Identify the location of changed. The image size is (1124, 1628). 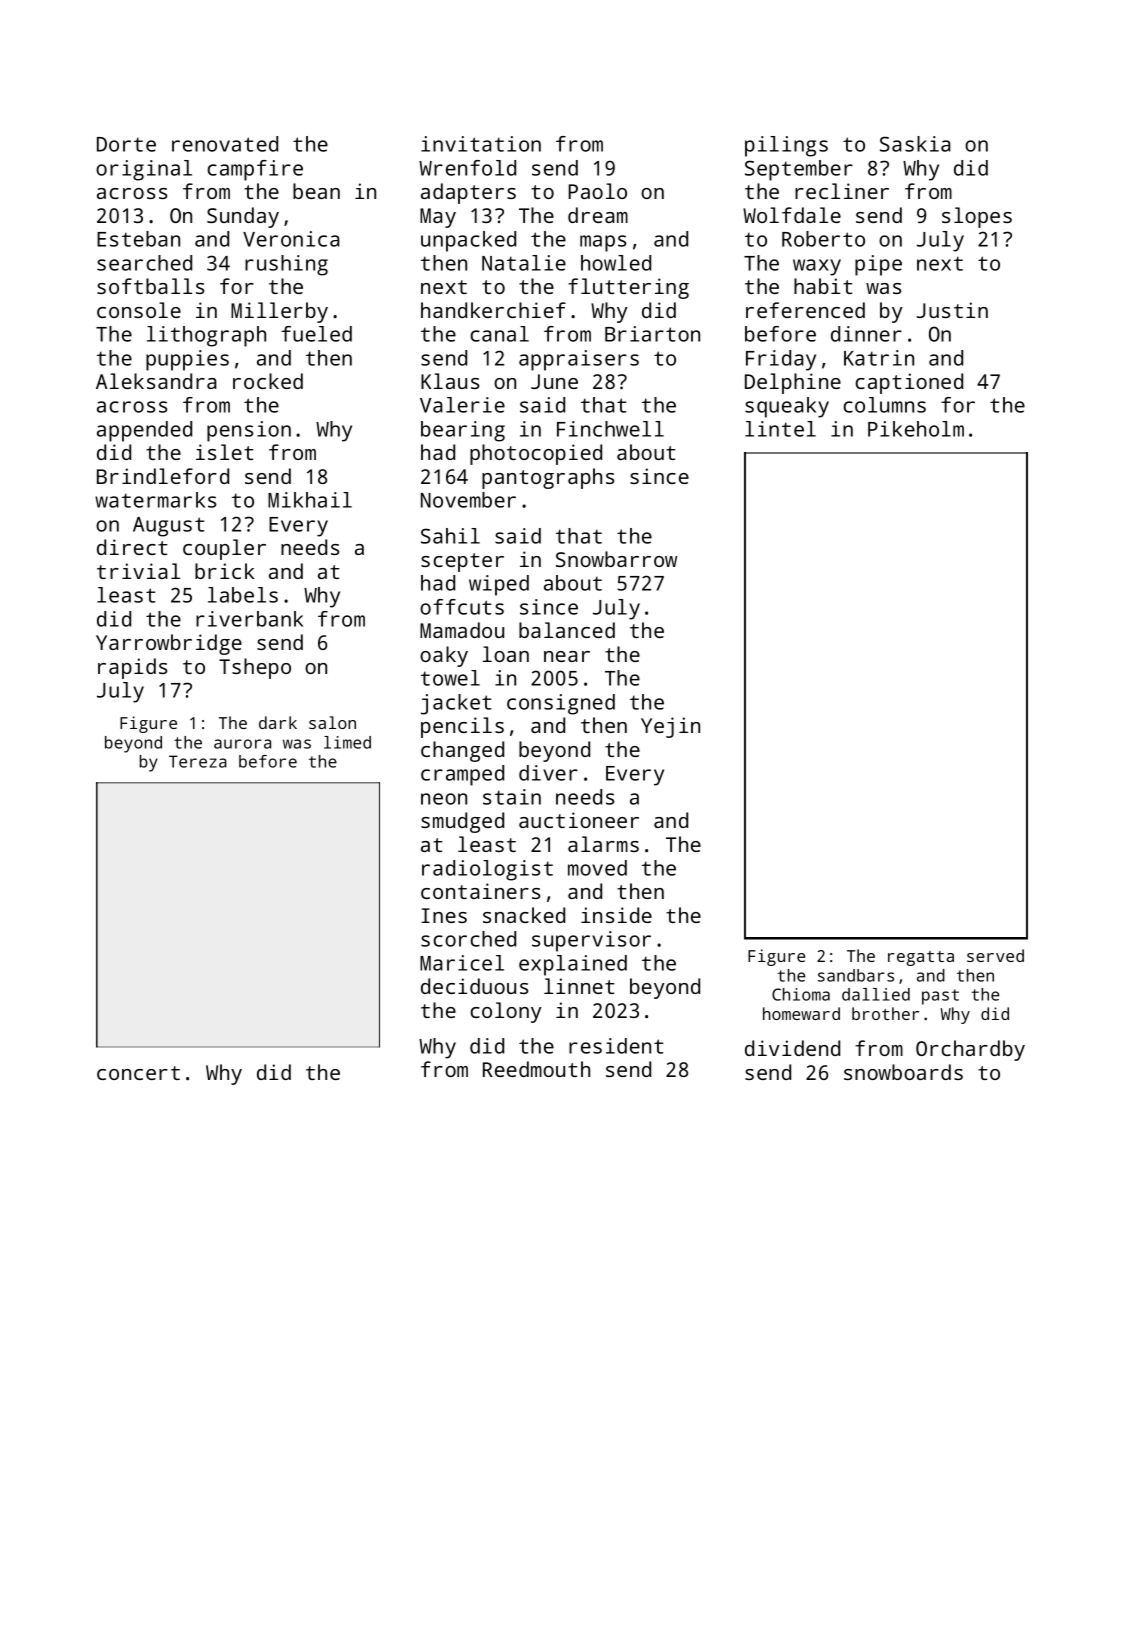
(462, 751).
